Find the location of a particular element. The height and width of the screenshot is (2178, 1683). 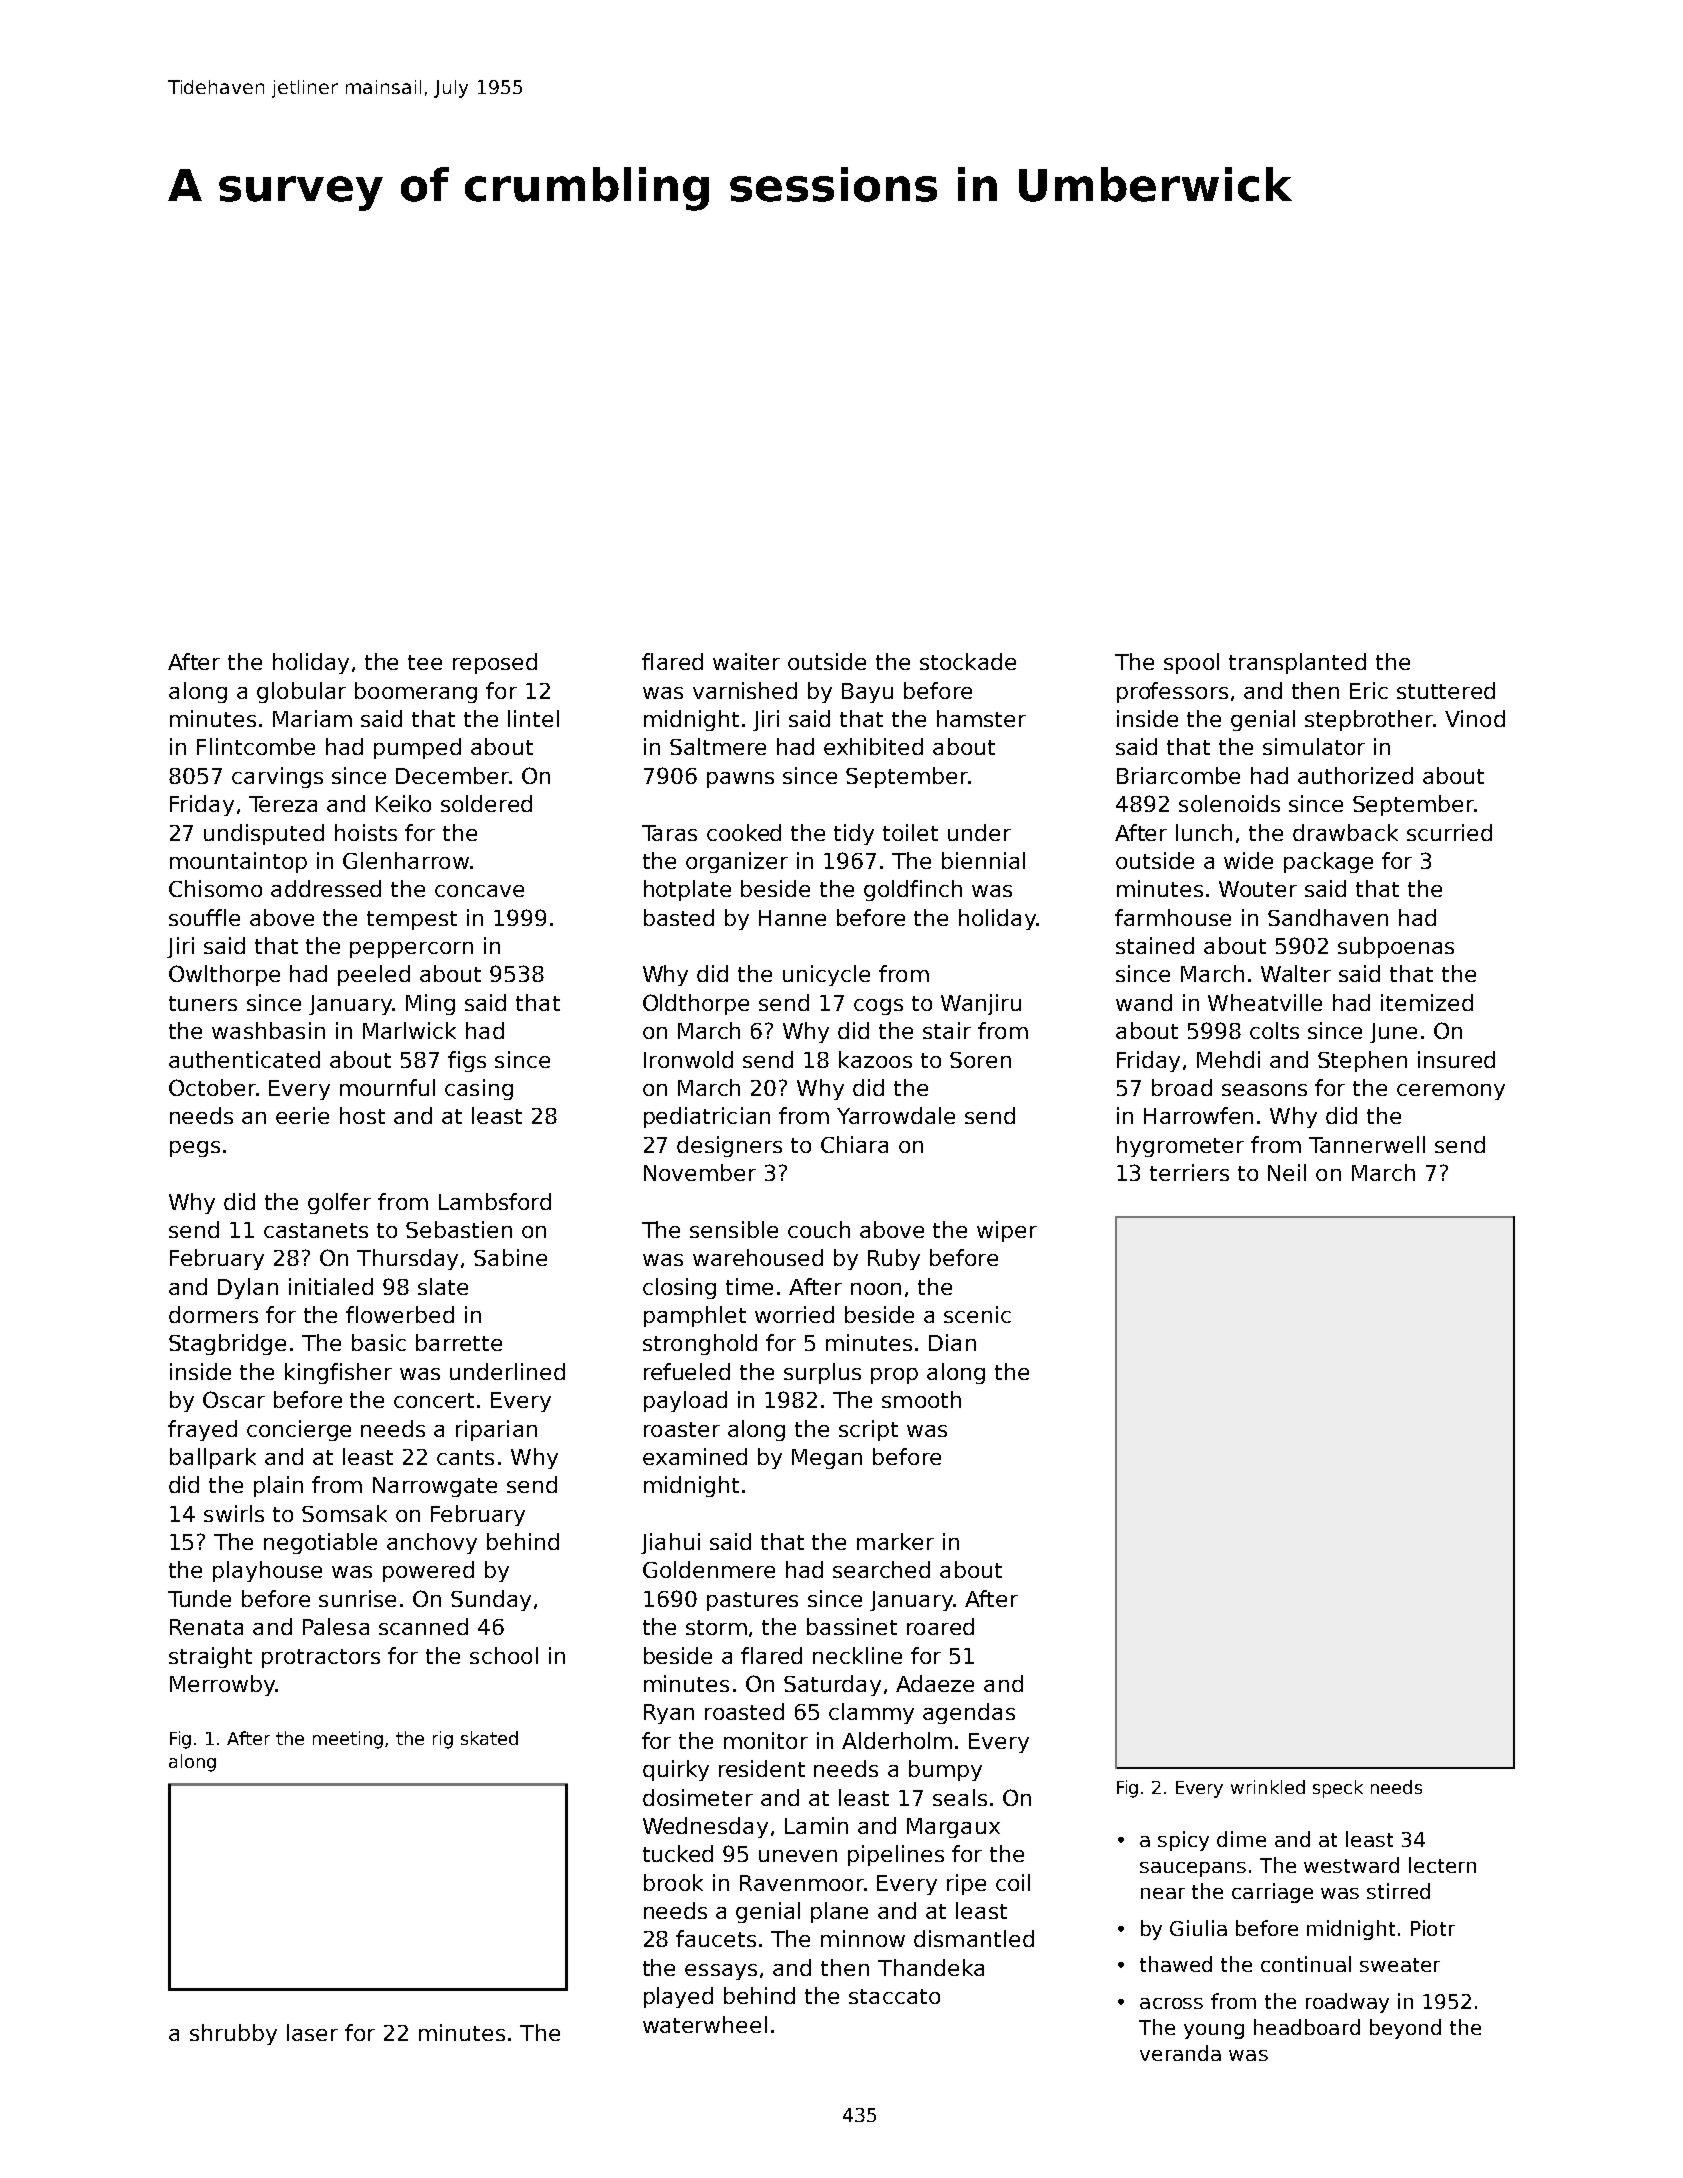

figs is located at coordinates (467, 1061).
